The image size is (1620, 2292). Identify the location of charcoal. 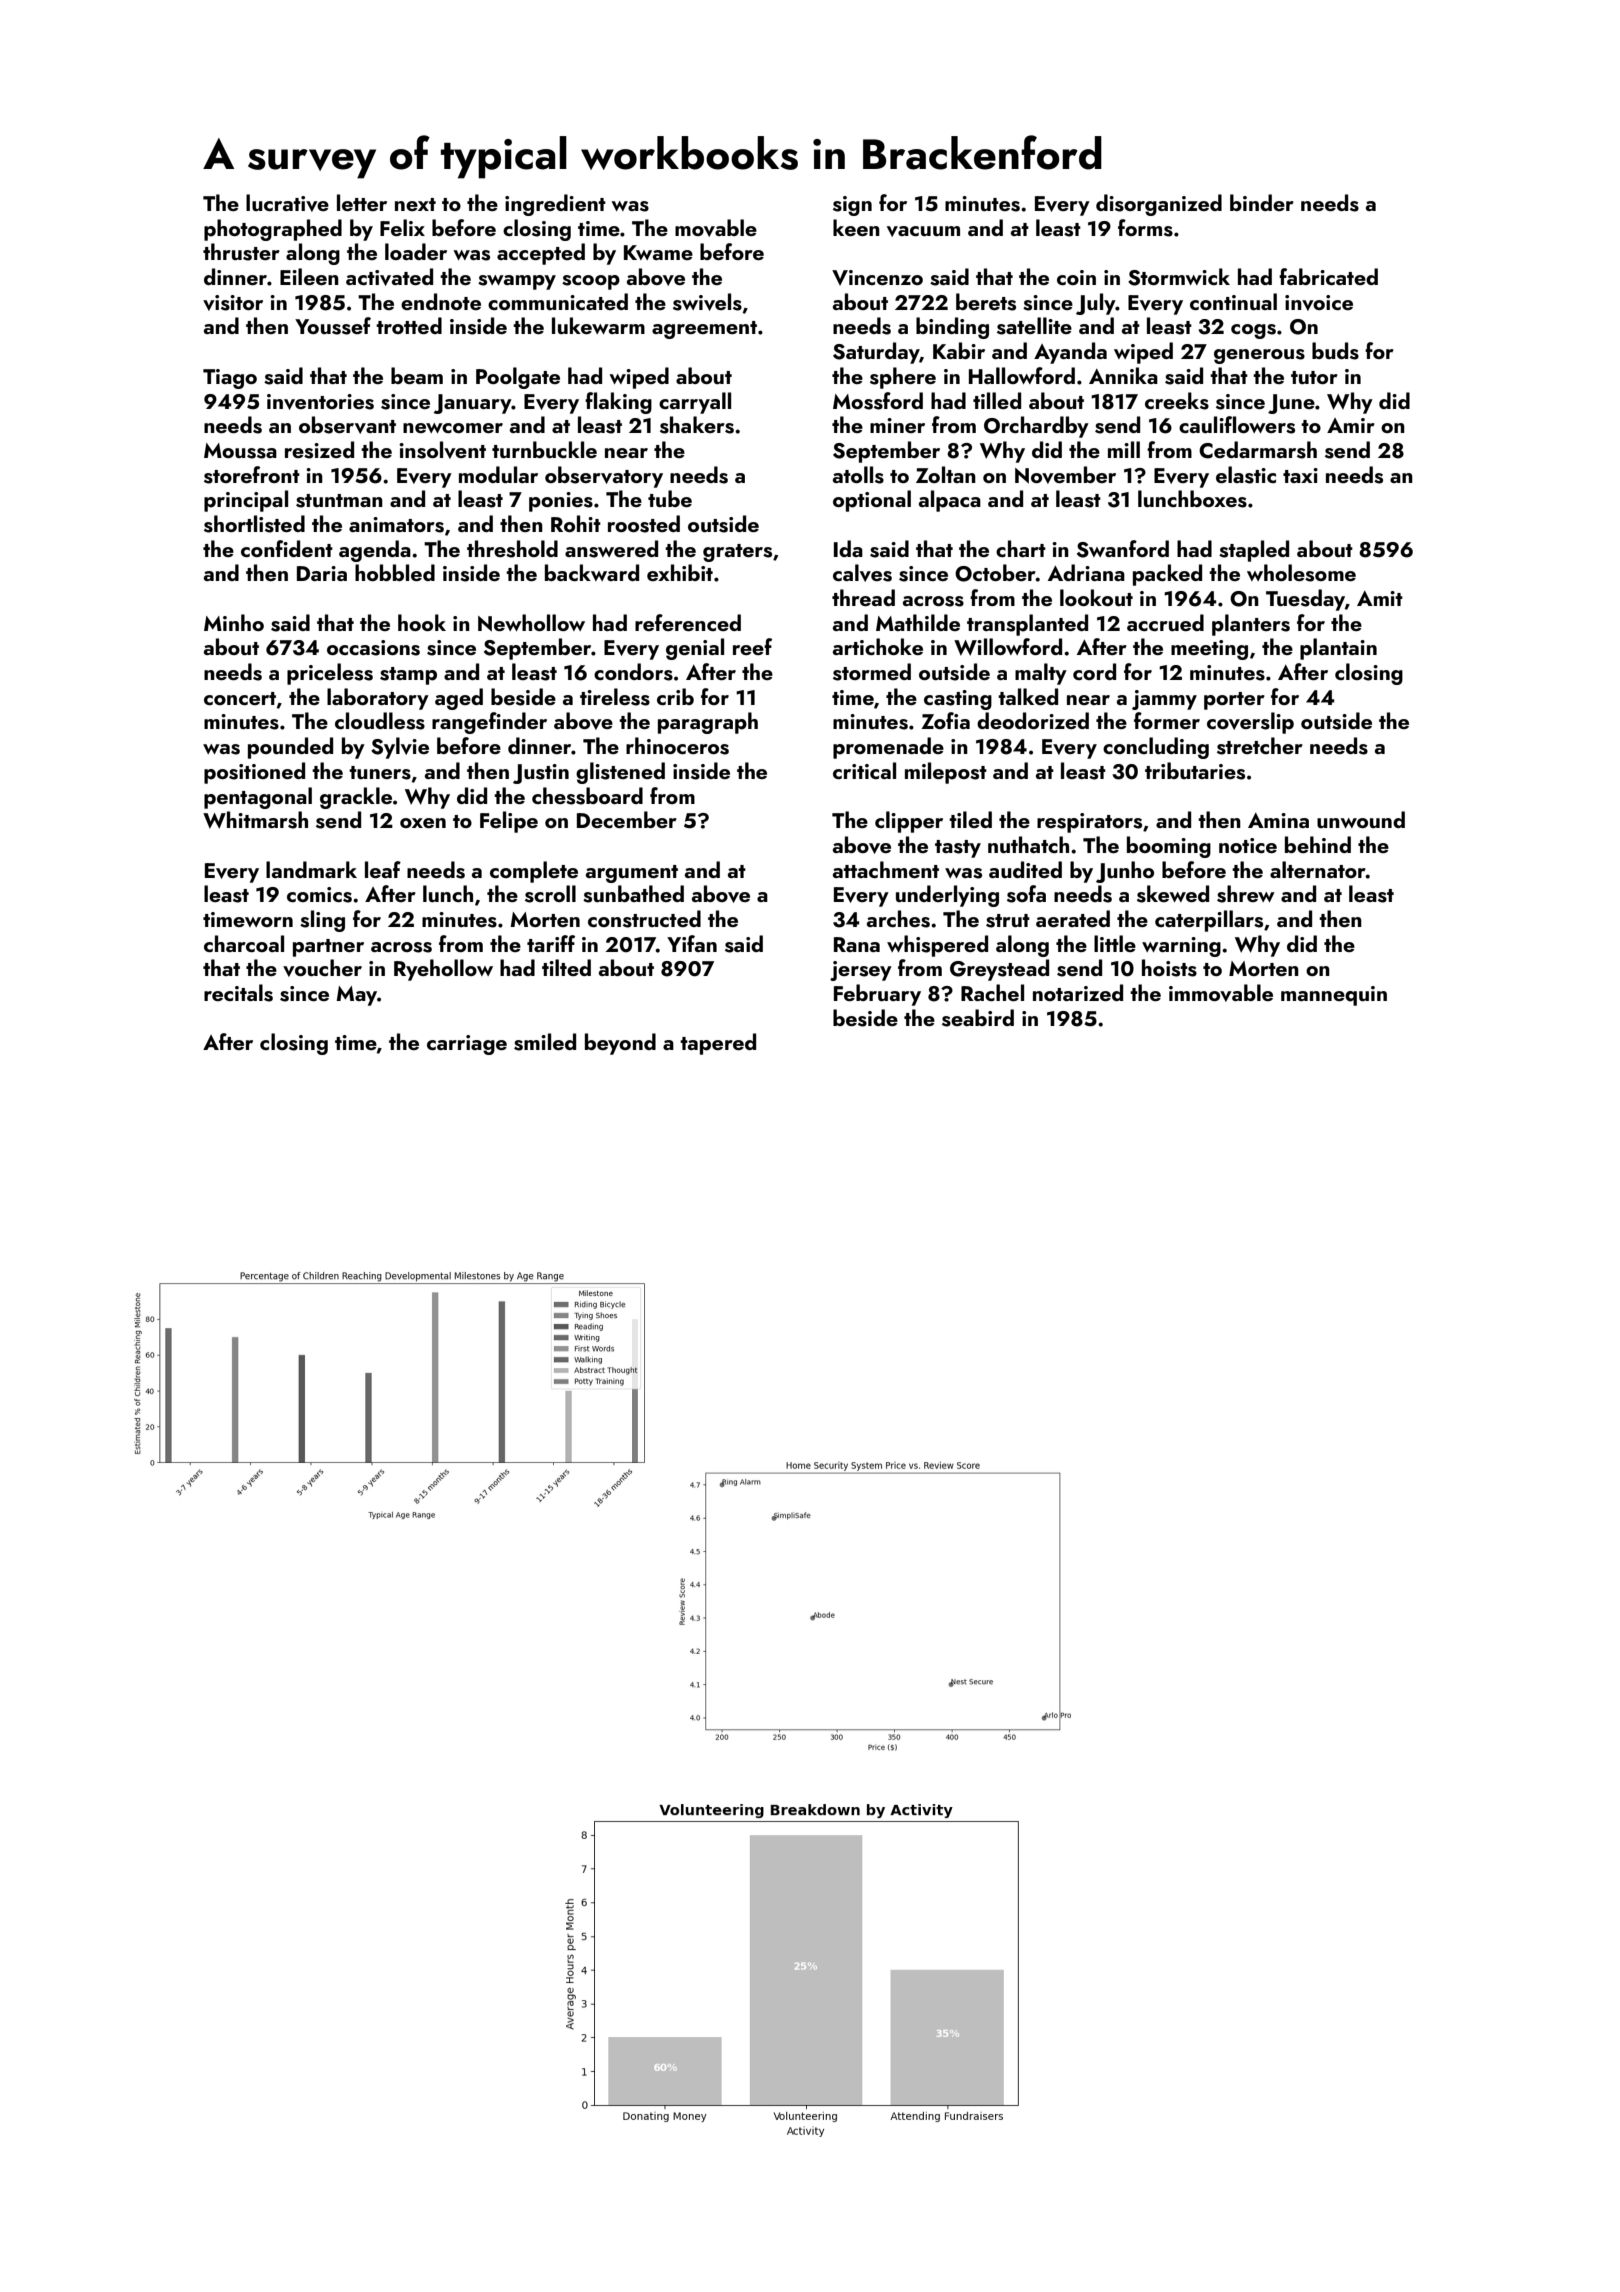
(244, 943).
